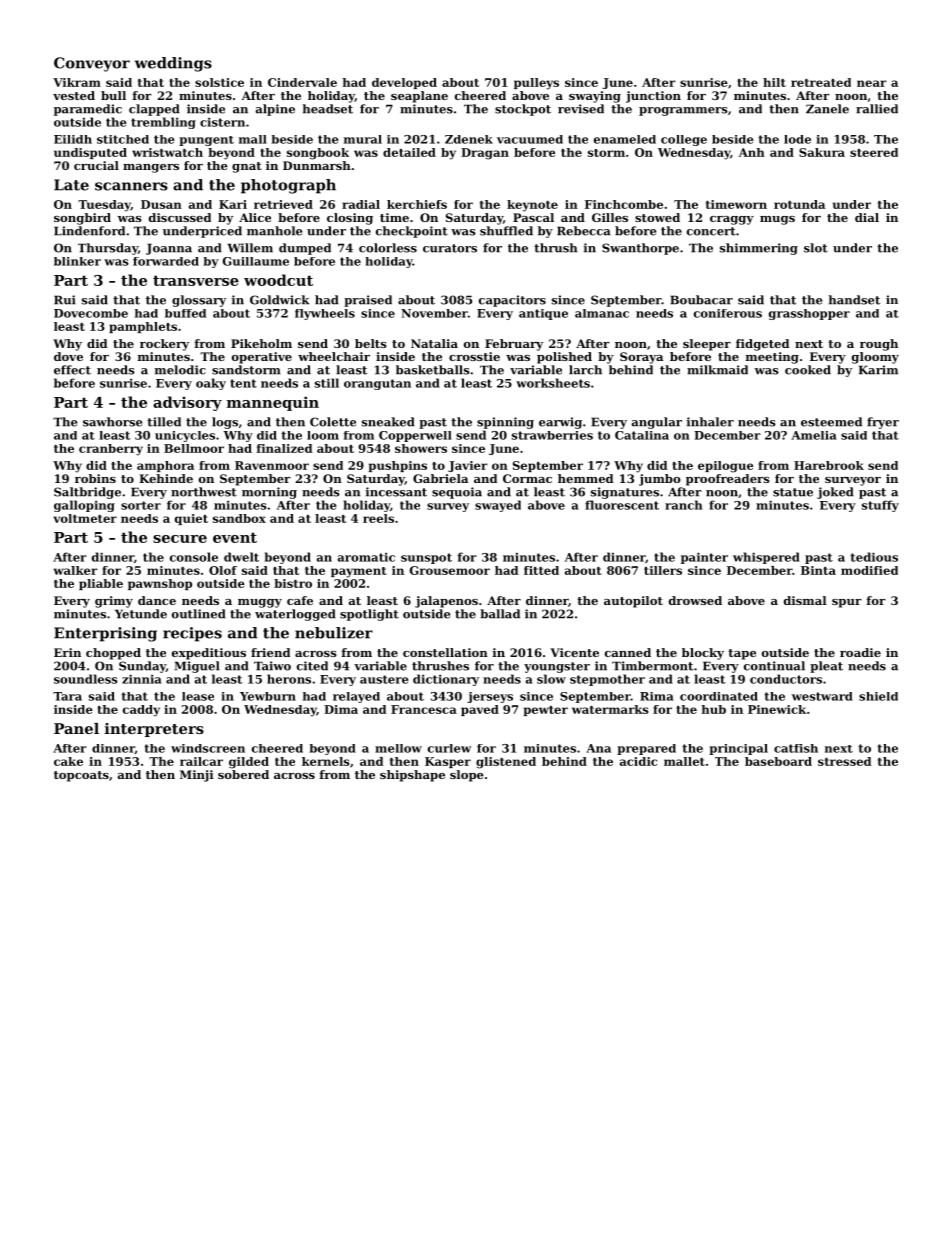  What do you see at coordinates (638, 761) in the document?
I see `acidic` at bounding box center [638, 761].
